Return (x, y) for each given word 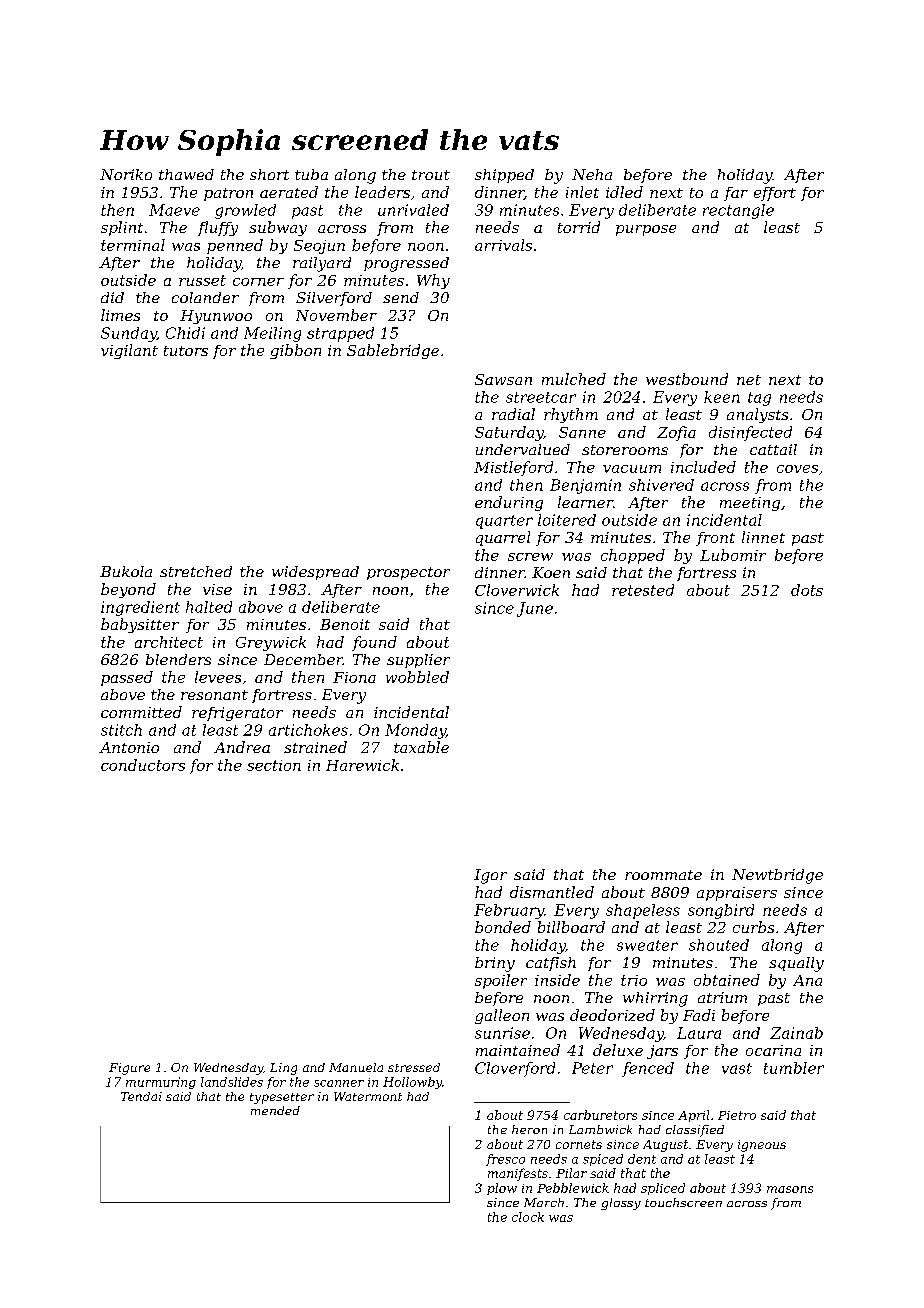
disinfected (750, 433)
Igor (490, 876)
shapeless (643, 911)
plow (502, 1189)
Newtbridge (777, 876)
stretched (196, 571)
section (274, 765)
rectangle (738, 211)
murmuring (161, 1083)
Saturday (509, 433)
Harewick (362, 765)
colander (205, 297)
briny (495, 964)
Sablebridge (393, 351)
